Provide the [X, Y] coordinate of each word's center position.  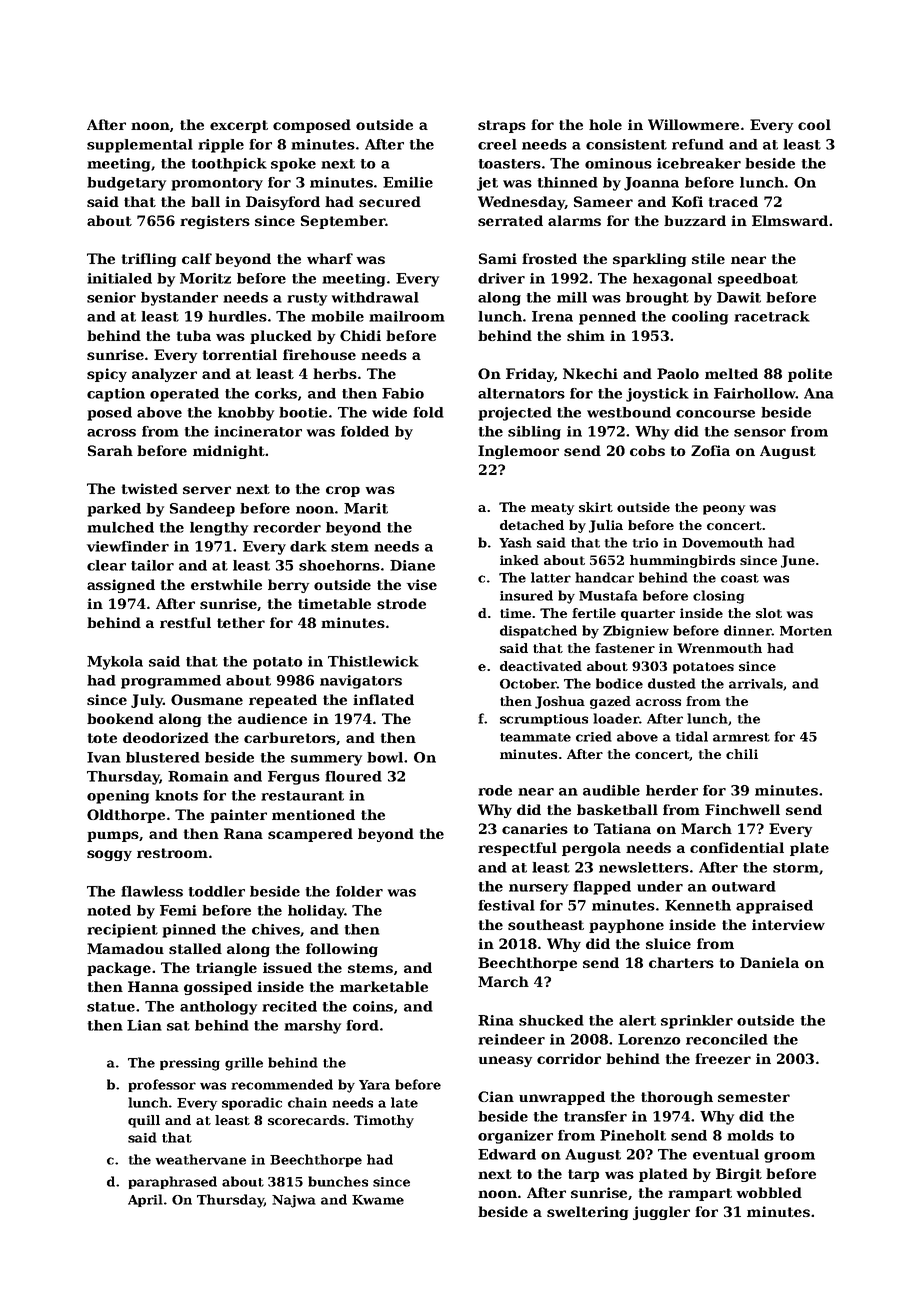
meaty [552, 509]
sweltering [587, 1213]
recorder [287, 527]
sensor [760, 433]
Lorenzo [649, 1039]
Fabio [403, 393]
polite [810, 375]
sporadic [252, 1103]
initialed [119, 278]
